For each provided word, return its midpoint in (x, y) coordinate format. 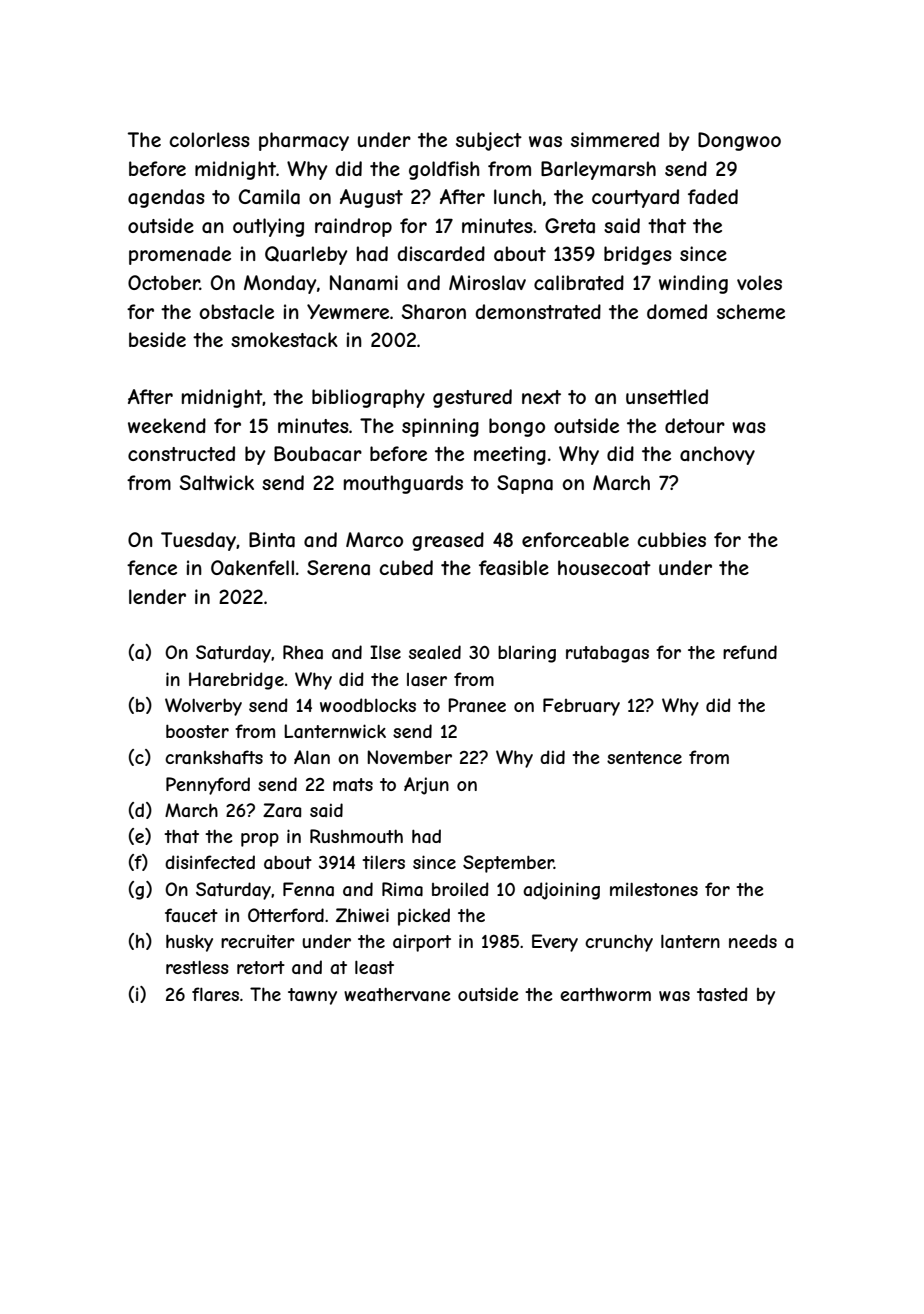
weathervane (397, 995)
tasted (722, 994)
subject (489, 141)
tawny (312, 996)
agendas (166, 198)
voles (759, 282)
